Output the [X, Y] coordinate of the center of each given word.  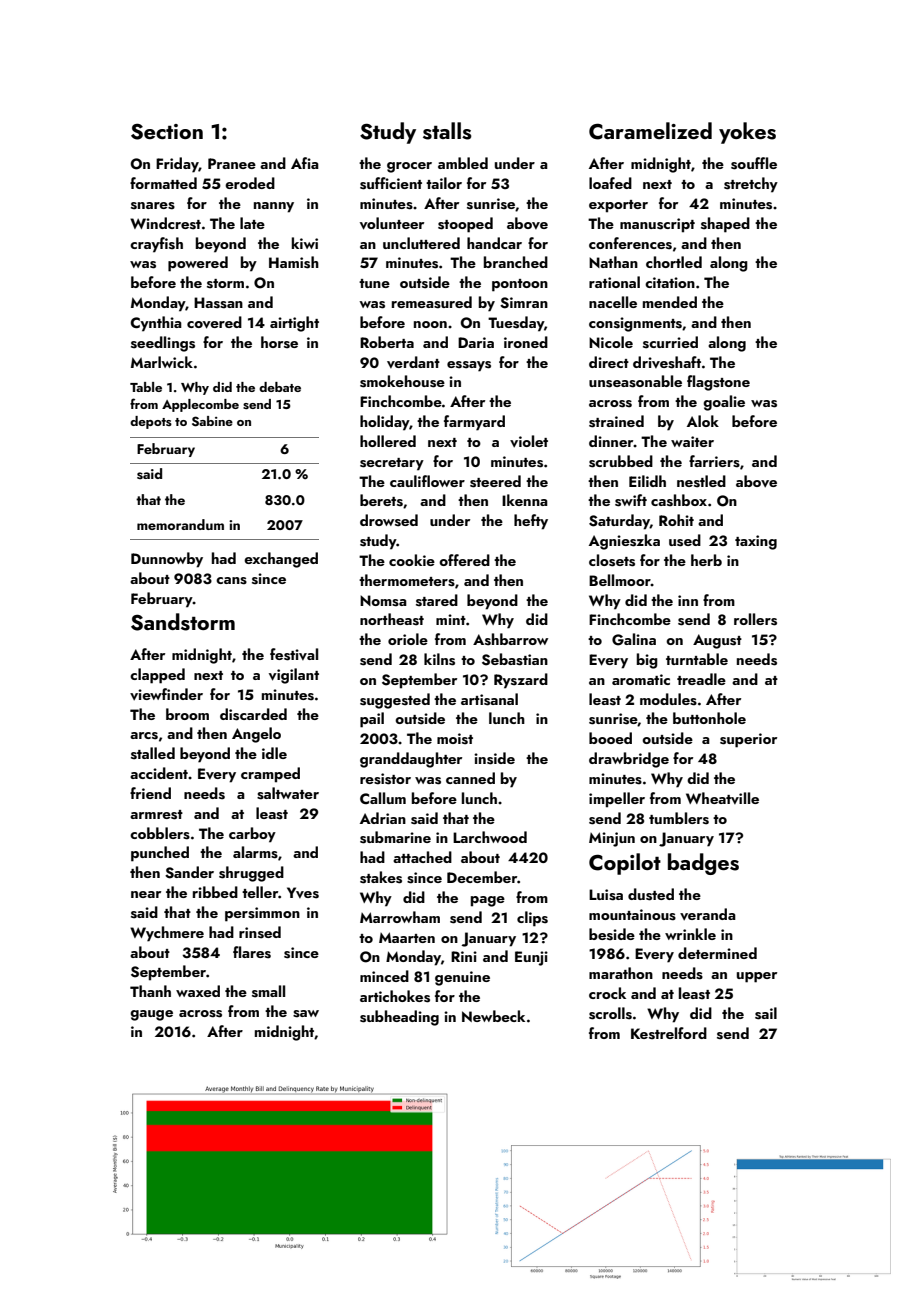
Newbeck [493, 1016]
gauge [151, 1015]
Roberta [387, 342]
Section [167, 131]
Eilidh [647, 481]
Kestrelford [669, 1033]
